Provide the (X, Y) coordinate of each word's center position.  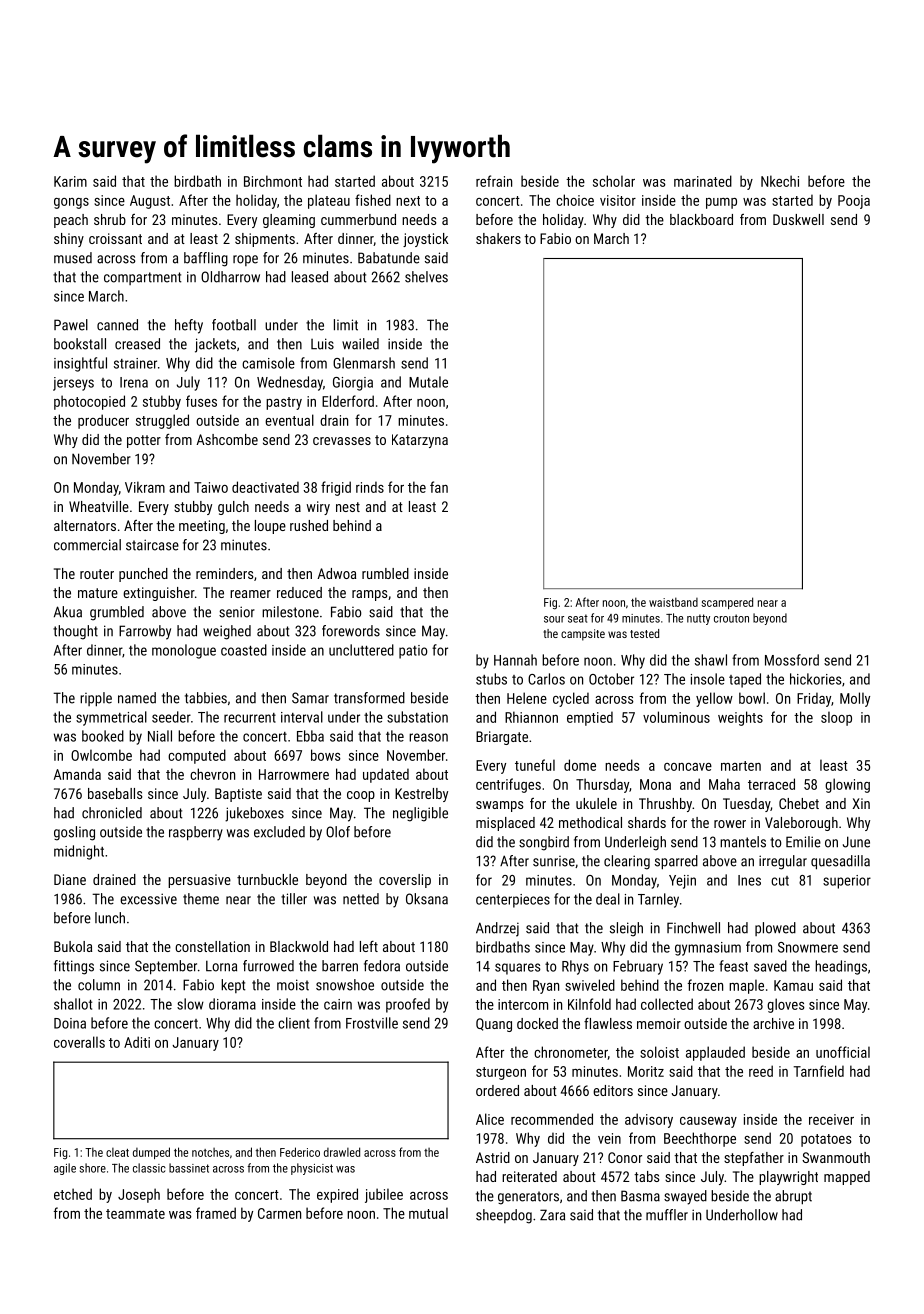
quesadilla (840, 862)
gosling (74, 833)
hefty (189, 326)
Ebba (310, 736)
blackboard (701, 219)
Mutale (428, 382)
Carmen (279, 1213)
